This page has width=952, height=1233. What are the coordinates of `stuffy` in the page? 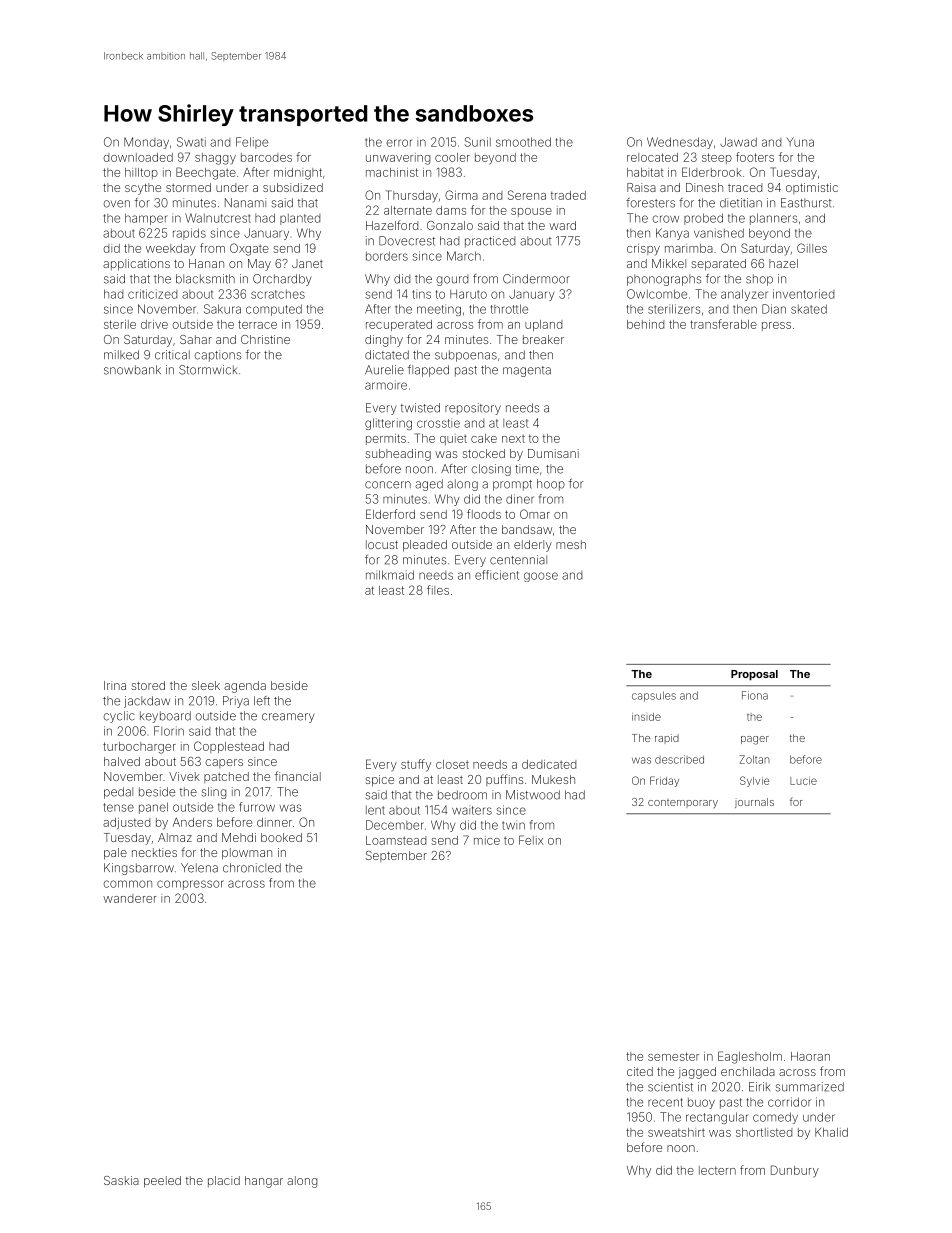 It's located at (416, 765).
